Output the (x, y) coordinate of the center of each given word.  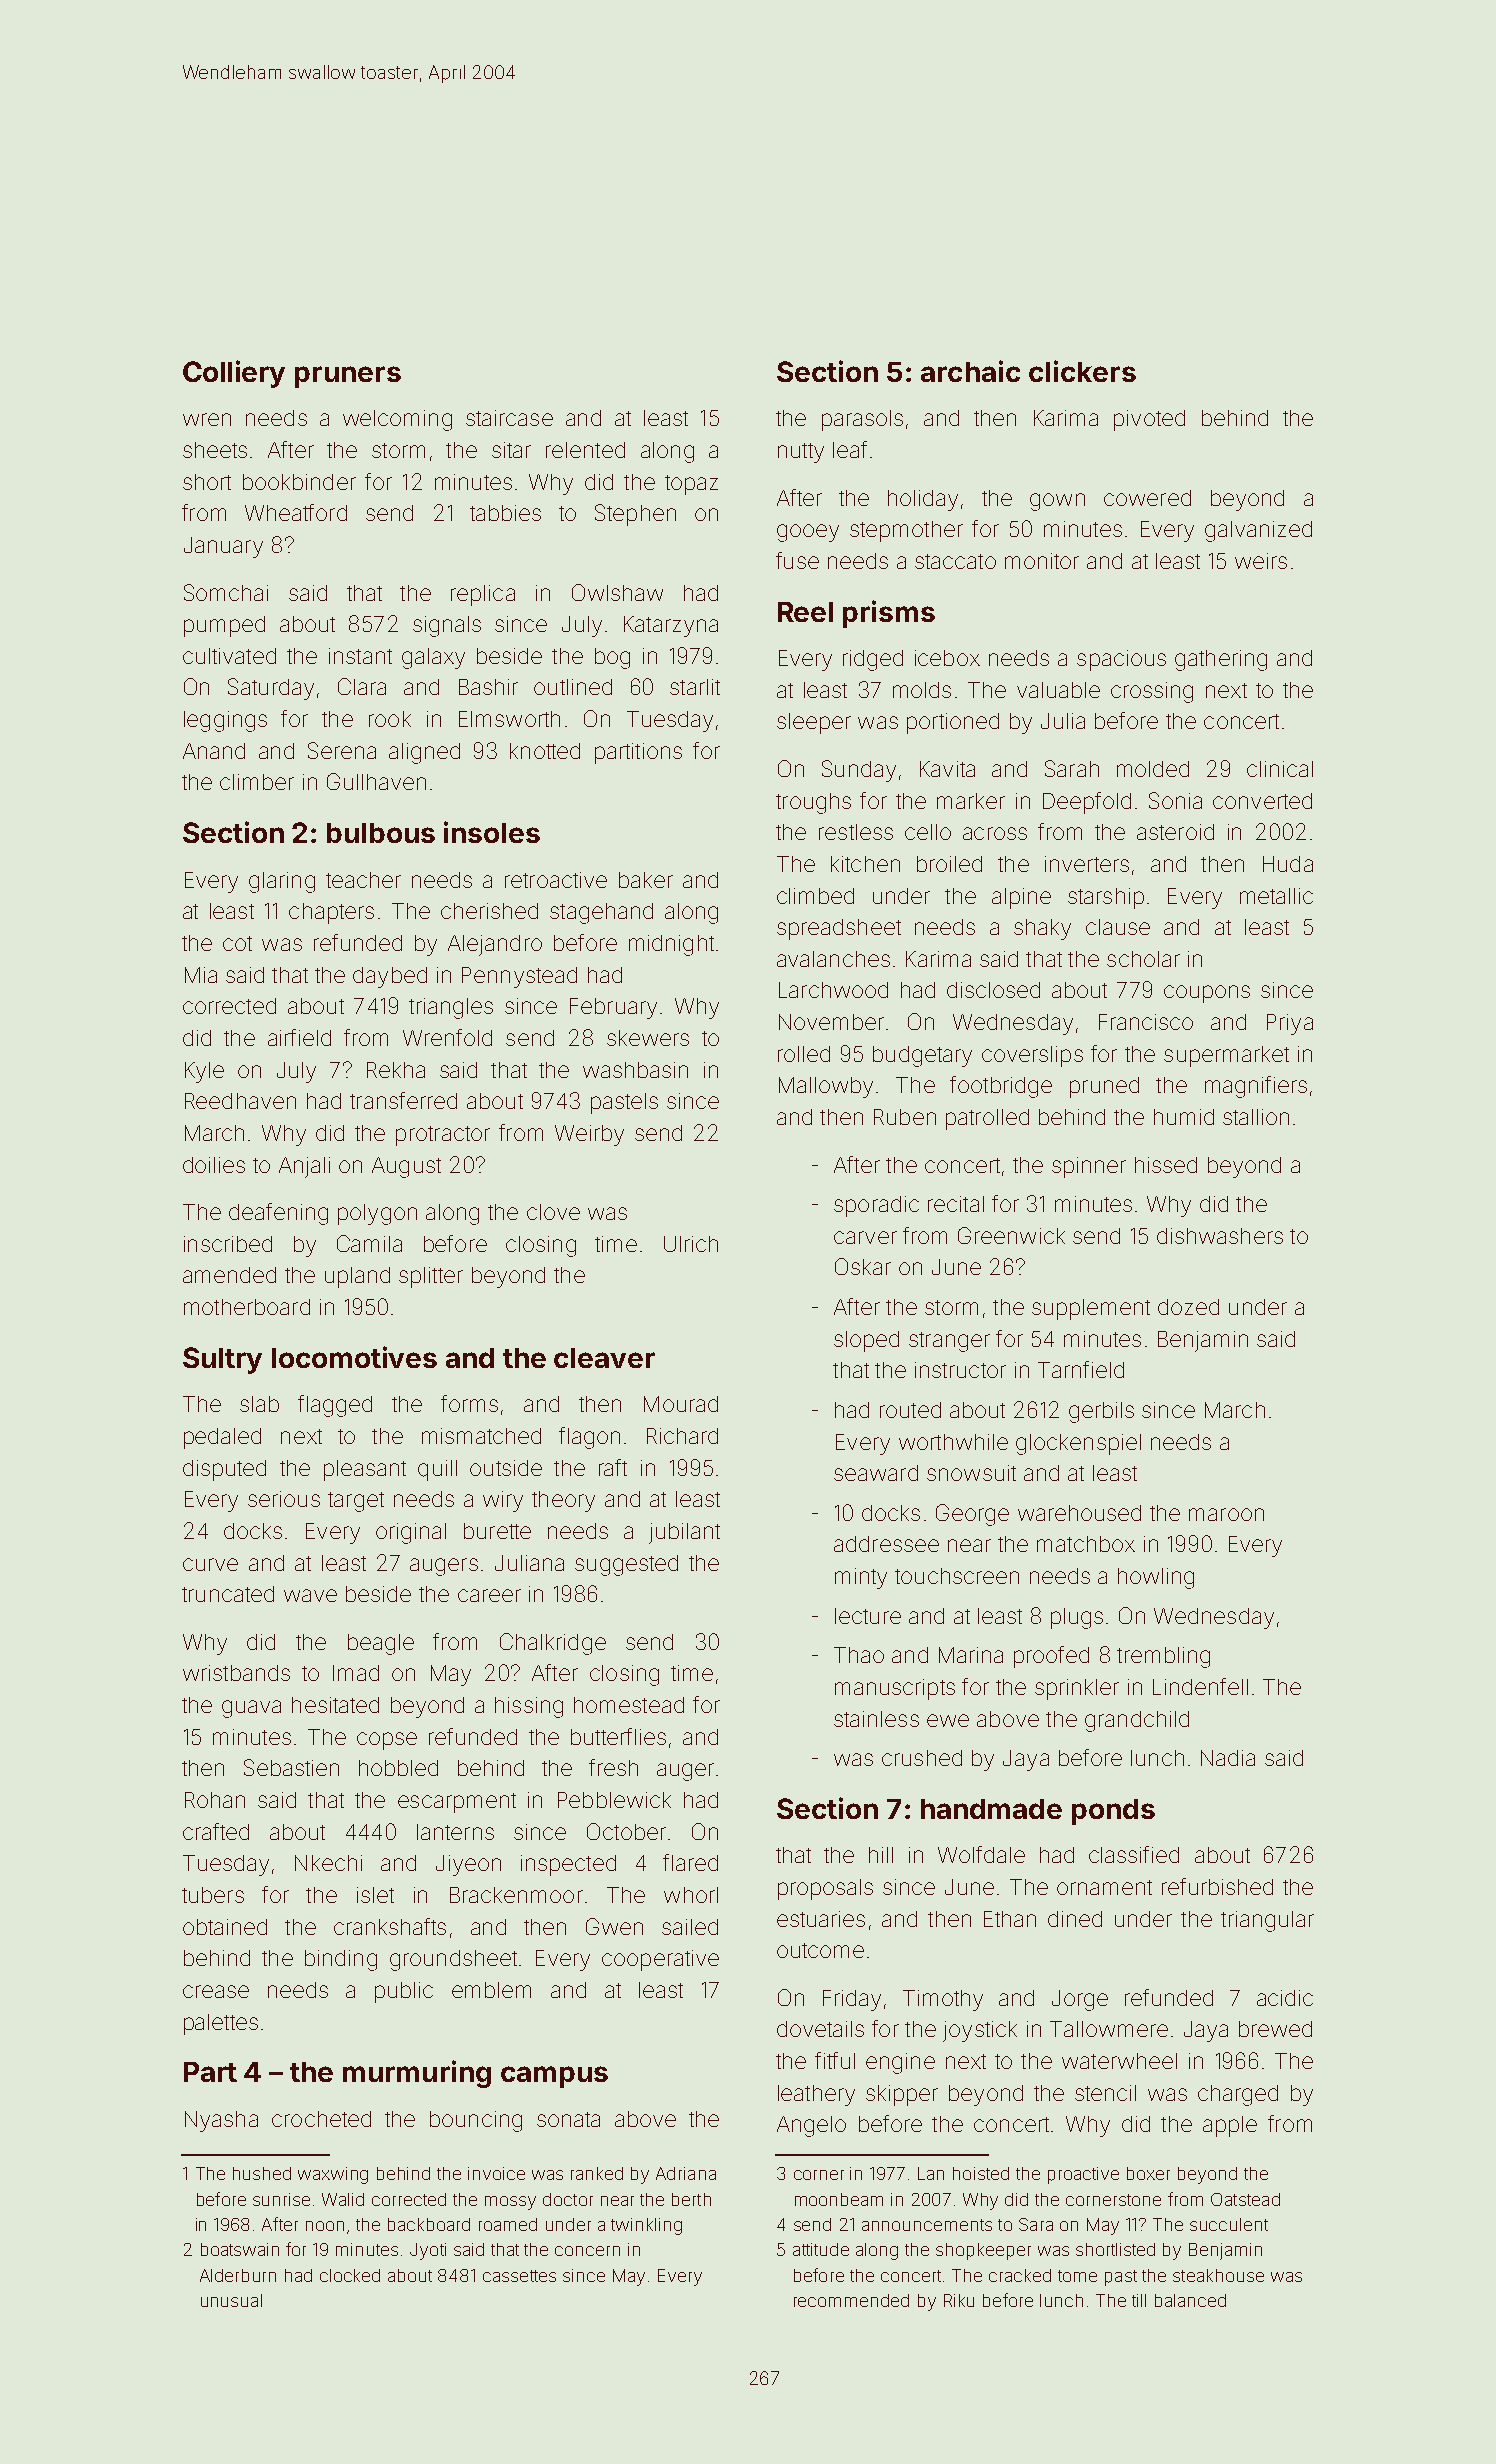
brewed (1275, 2029)
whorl (691, 1895)
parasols (862, 420)
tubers (213, 1895)
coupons (1207, 994)
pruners (348, 377)
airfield (299, 1037)
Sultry (222, 1360)
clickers (1082, 371)
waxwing (333, 2175)
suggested (626, 1565)
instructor (960, 1370)
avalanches (833, 959)
